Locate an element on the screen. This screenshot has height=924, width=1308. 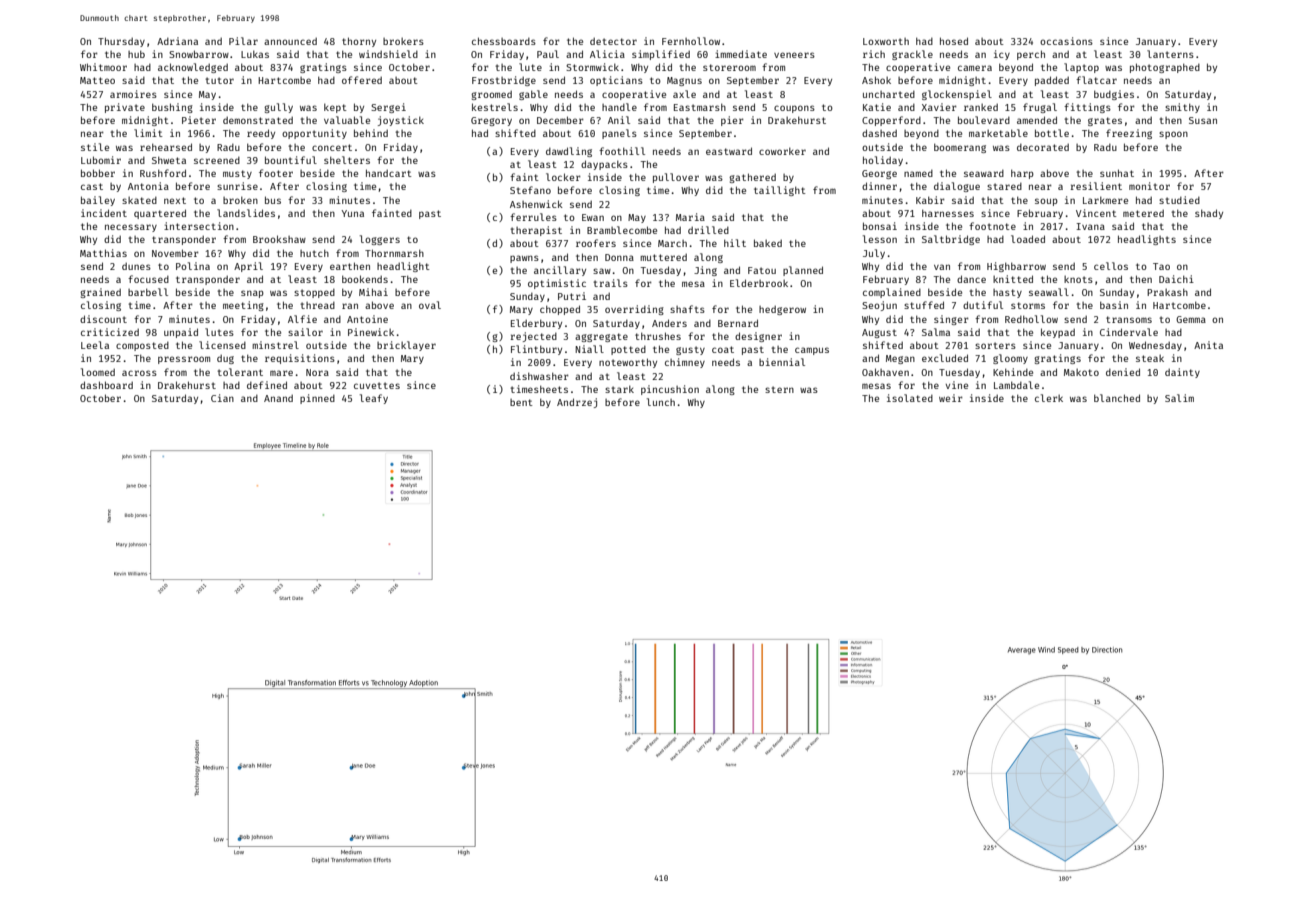
stark is located at coordinates (619, 389).
